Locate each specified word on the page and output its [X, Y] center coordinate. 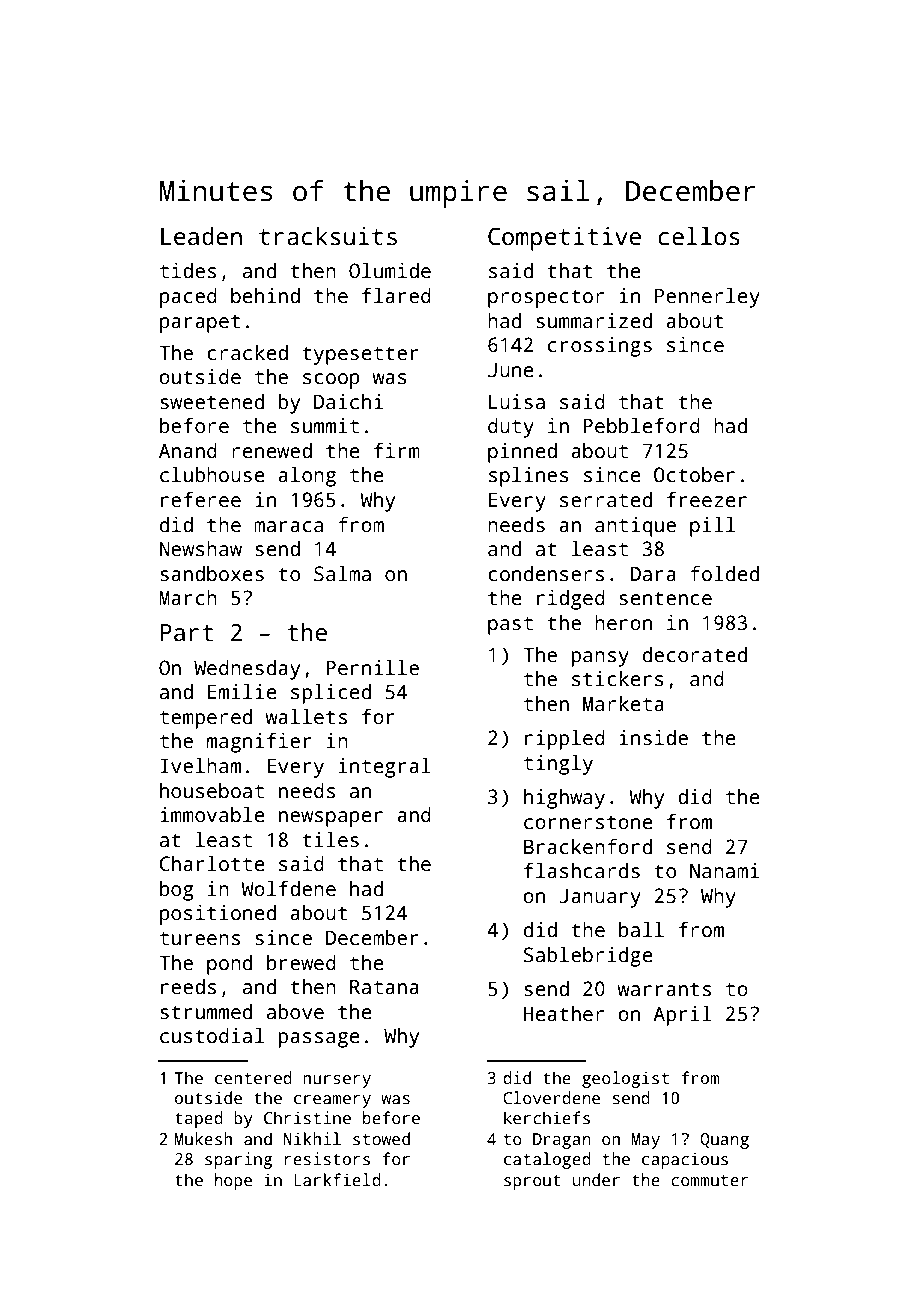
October [694, 475]
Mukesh [203, 1139]
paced [188, 298]
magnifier [259, 743]
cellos [699, 236]
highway [564, 799]
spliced [331, 694]
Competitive [564, 239]
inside [653, 738]
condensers [546, 574]
